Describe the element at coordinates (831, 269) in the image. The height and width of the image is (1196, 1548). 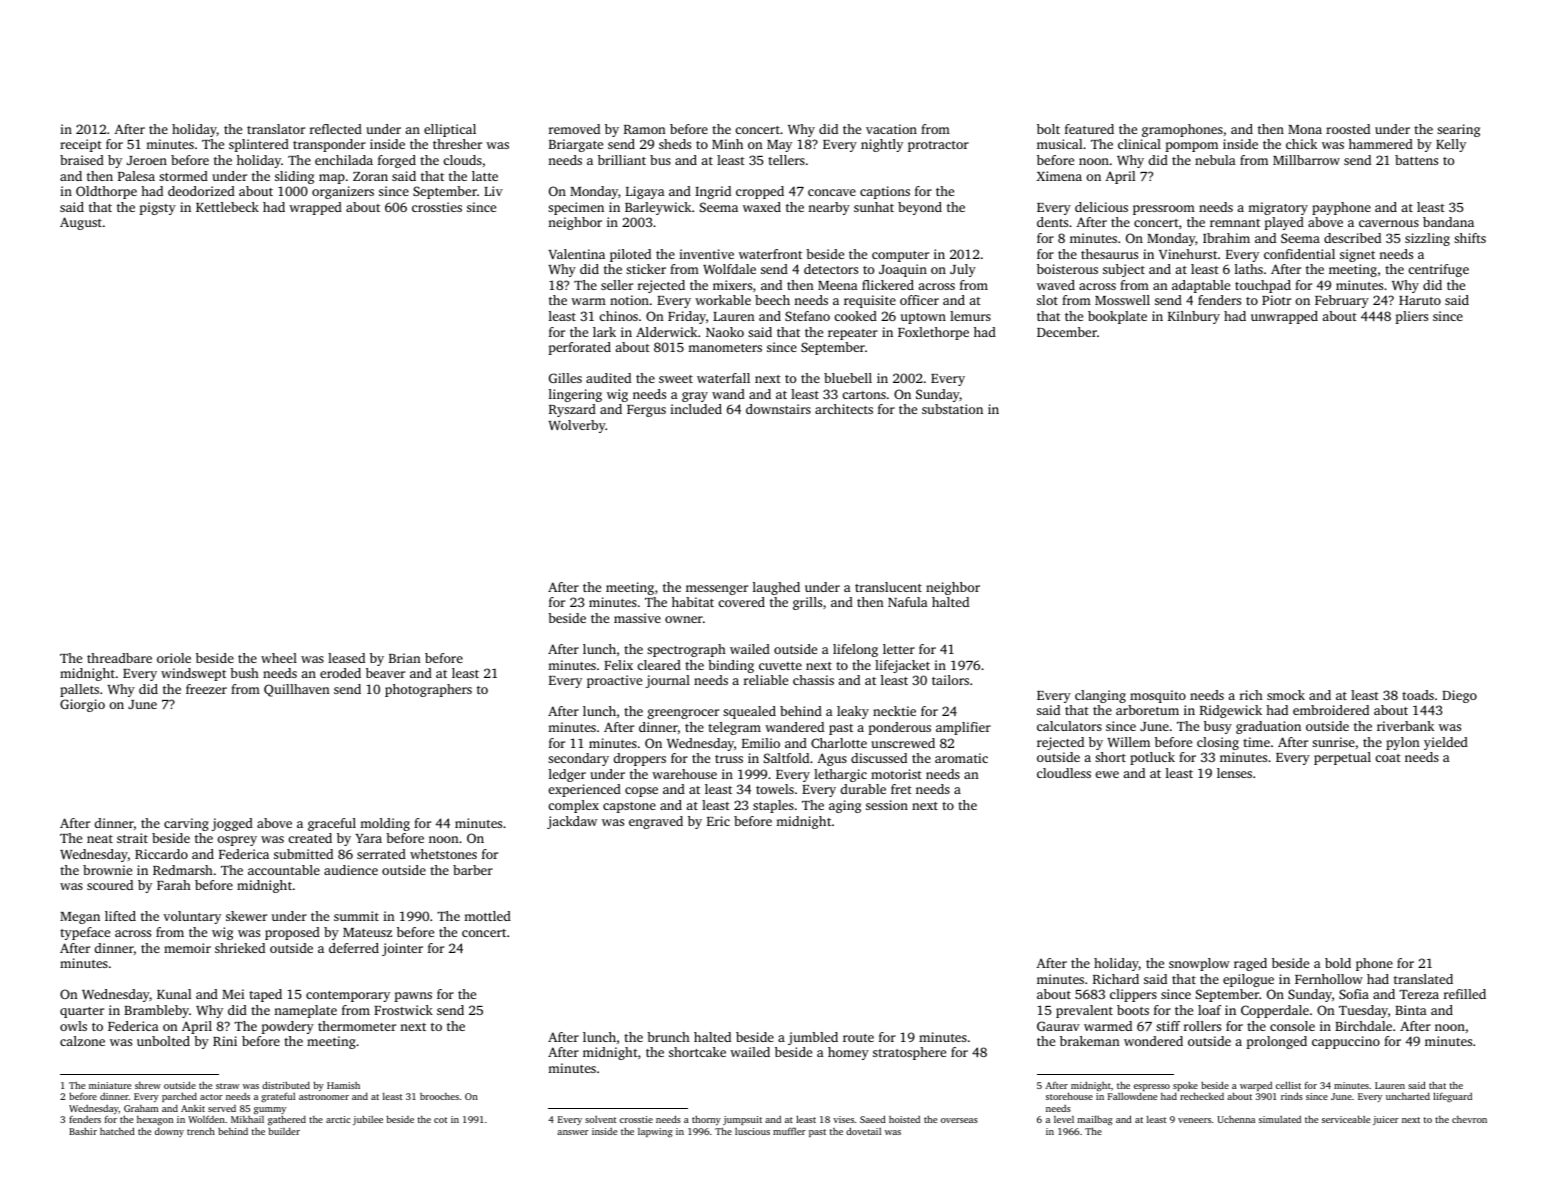
I see `detectors` at that location.
